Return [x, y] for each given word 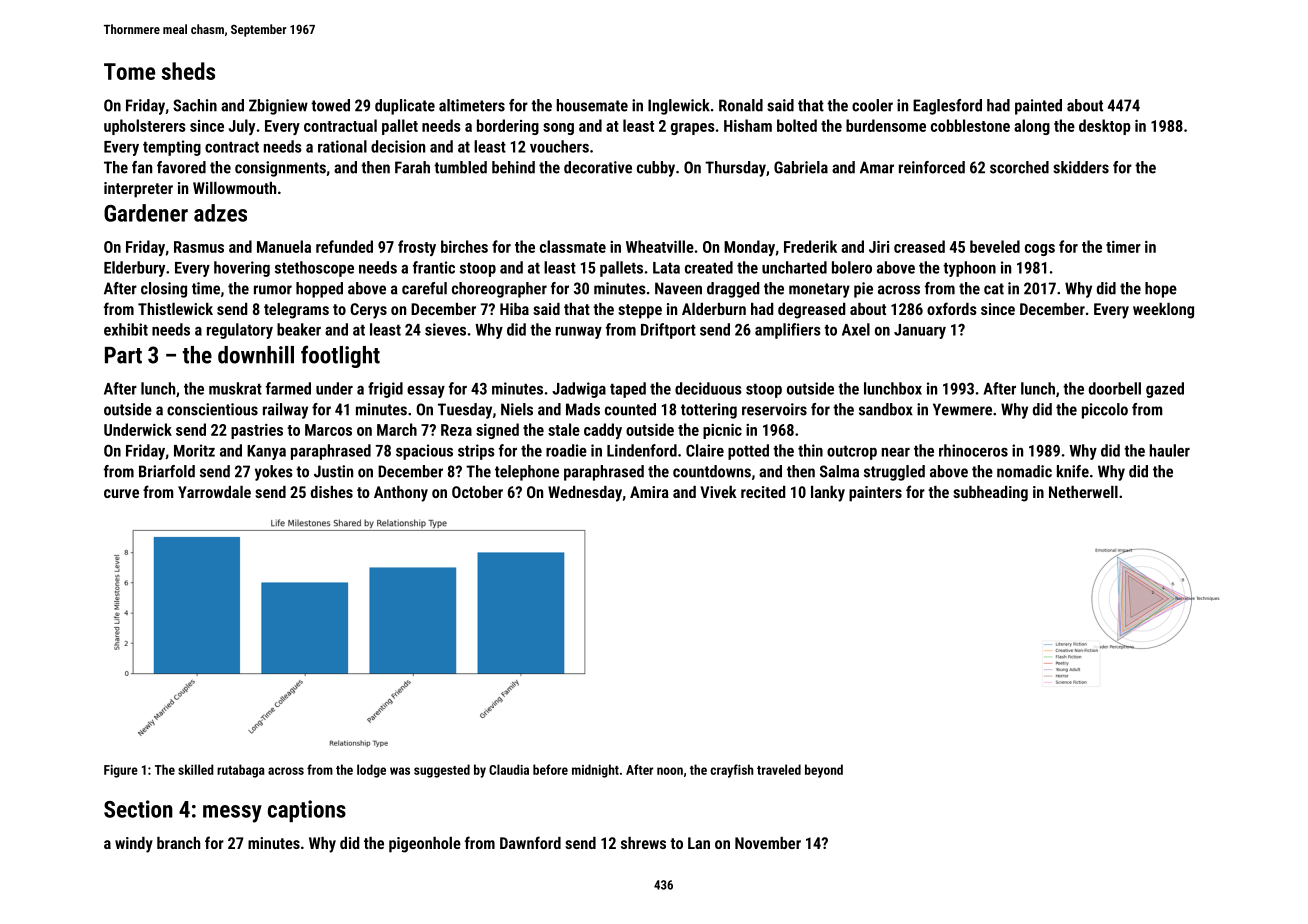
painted [1038, 107]
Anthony [401, 494]
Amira [649, 492]
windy [134, 845]
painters [875, 494]
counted [630, 409]
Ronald [741, 105]
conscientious [212, 409]
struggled [894, 473]
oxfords [952, 308]
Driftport [668, 331]
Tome [129, 71]
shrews [643, 843]
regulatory [240, 331]
